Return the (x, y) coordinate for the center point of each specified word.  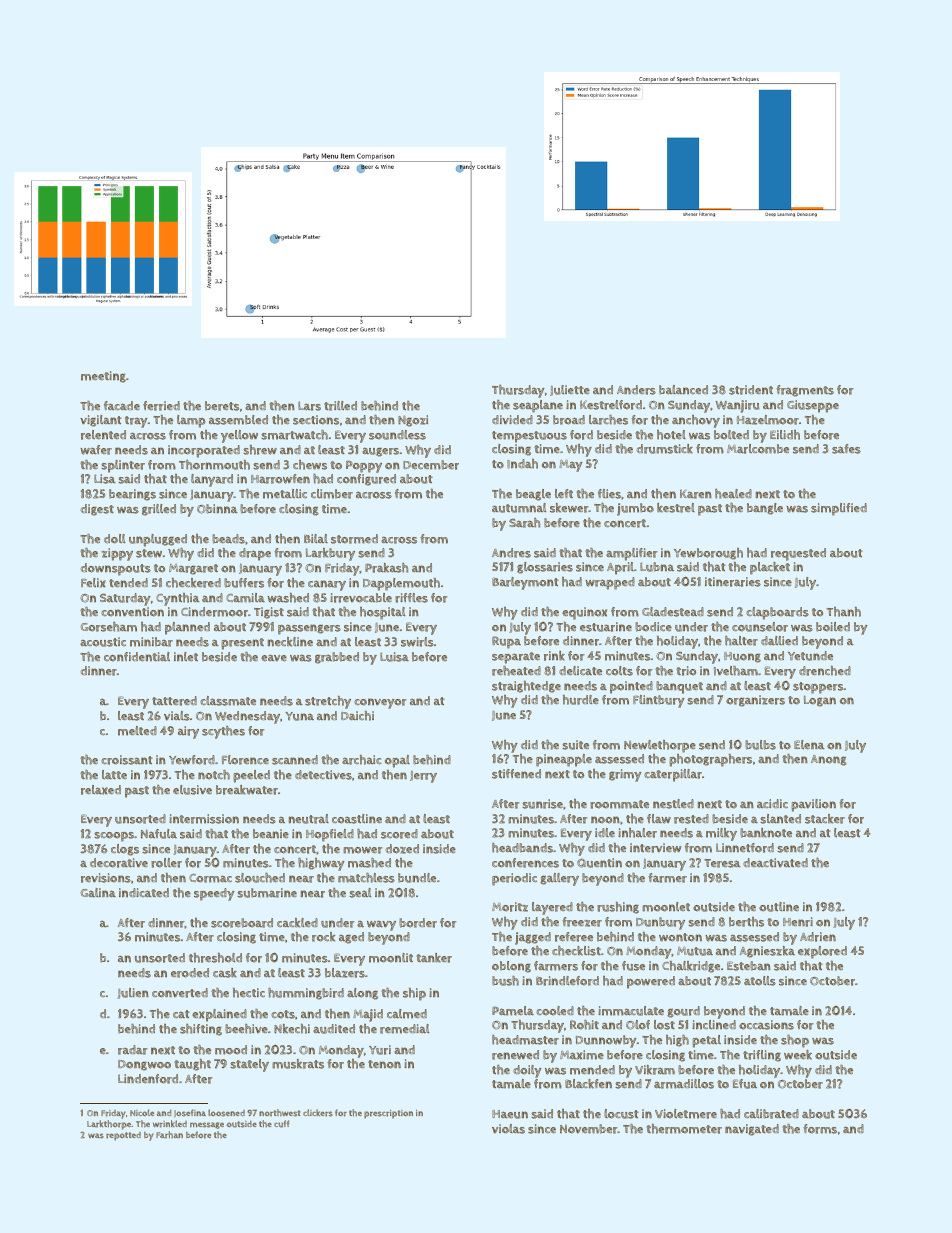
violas (508, 1129)
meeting (103, 377)
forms (820, 1129)
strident (751, 390)
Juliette (570, 390)
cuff (281, 1124)
